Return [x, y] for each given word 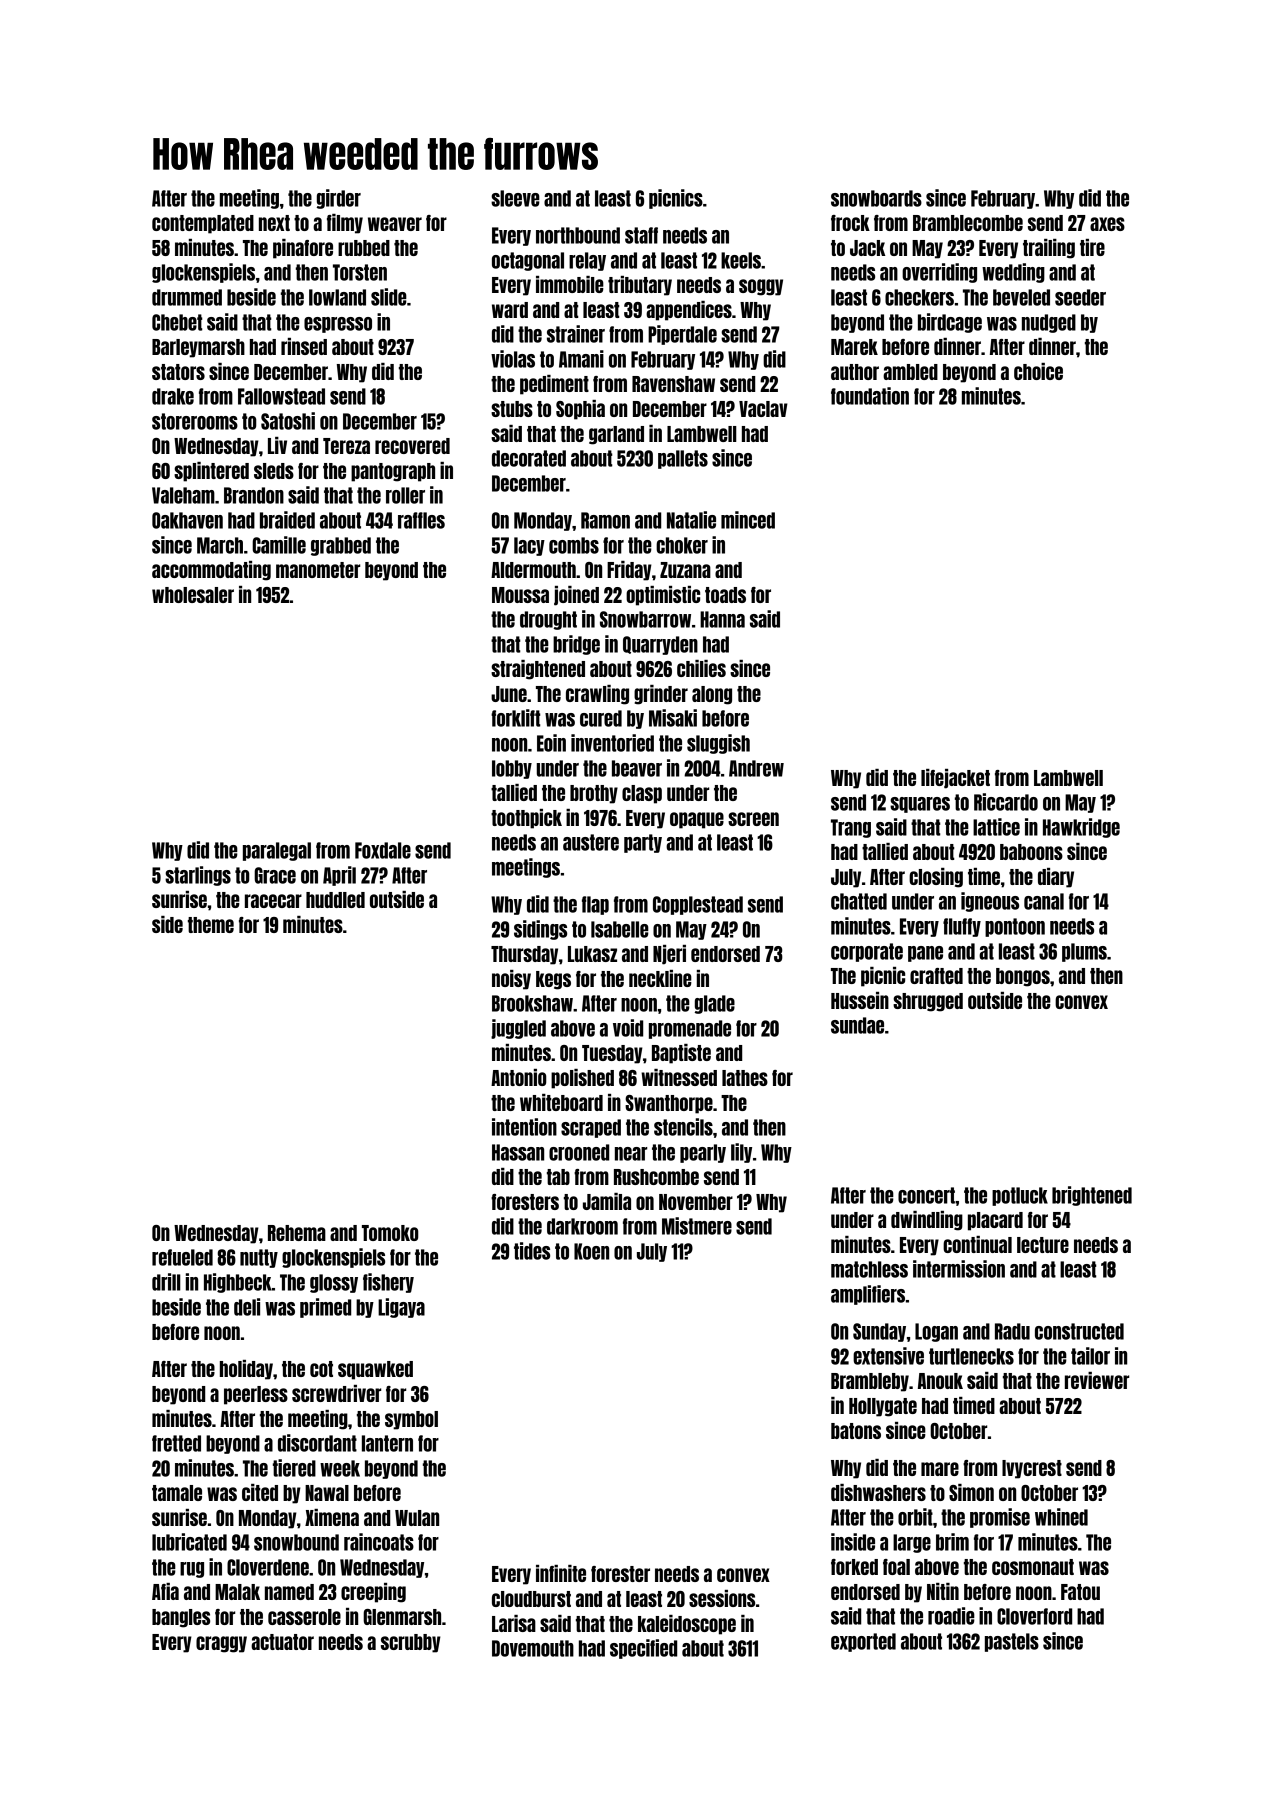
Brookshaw [532, 1003]
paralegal [277, 851]
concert [926, 1195]
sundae [857, 1025]
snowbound [296, 1542]
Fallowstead [281, 396]
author [855, 372]
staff [641, 235]
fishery [388, 1283]
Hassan [518, 1152]
